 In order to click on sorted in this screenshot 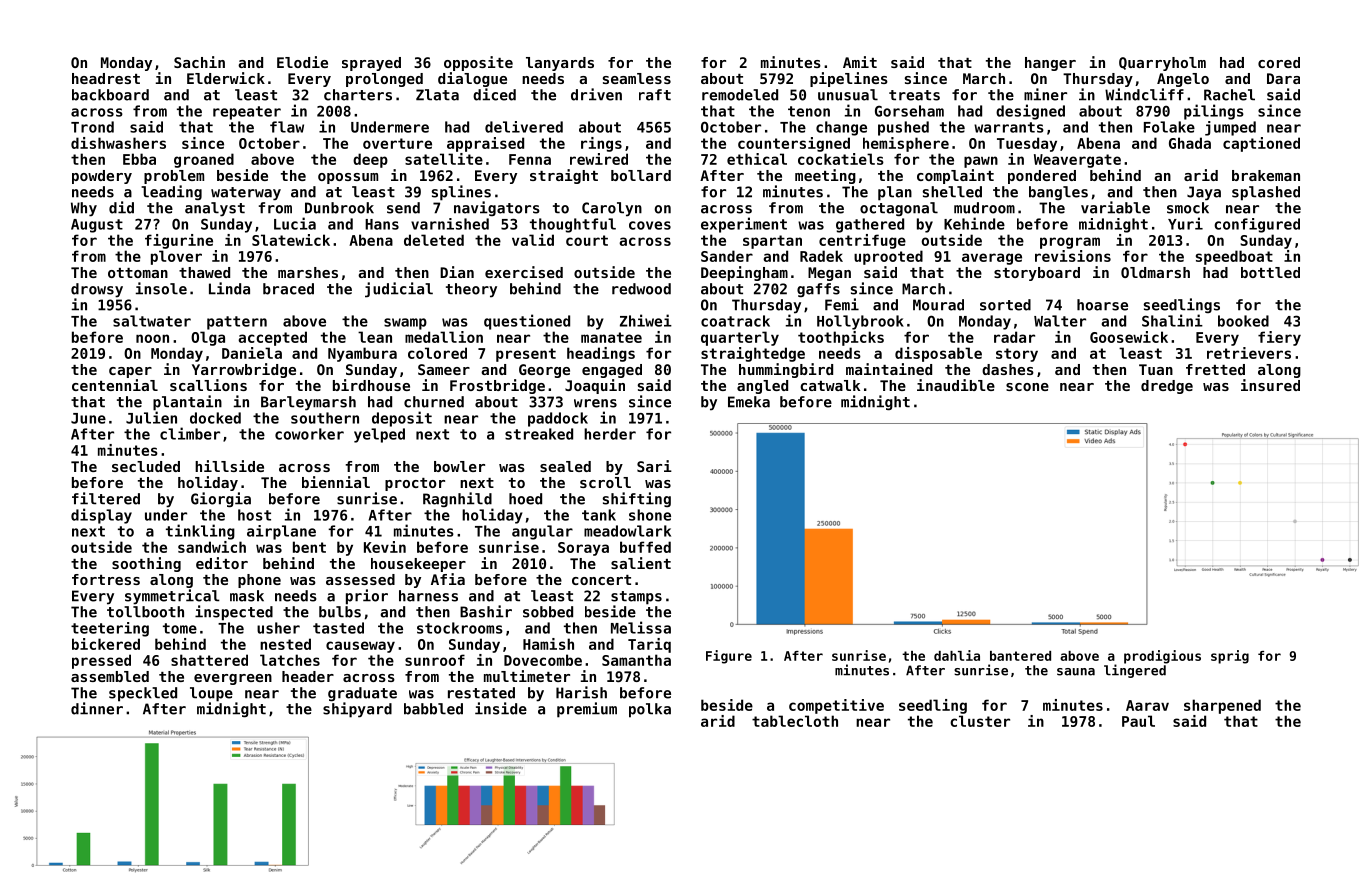, I will do `click(1005, 305)`.
